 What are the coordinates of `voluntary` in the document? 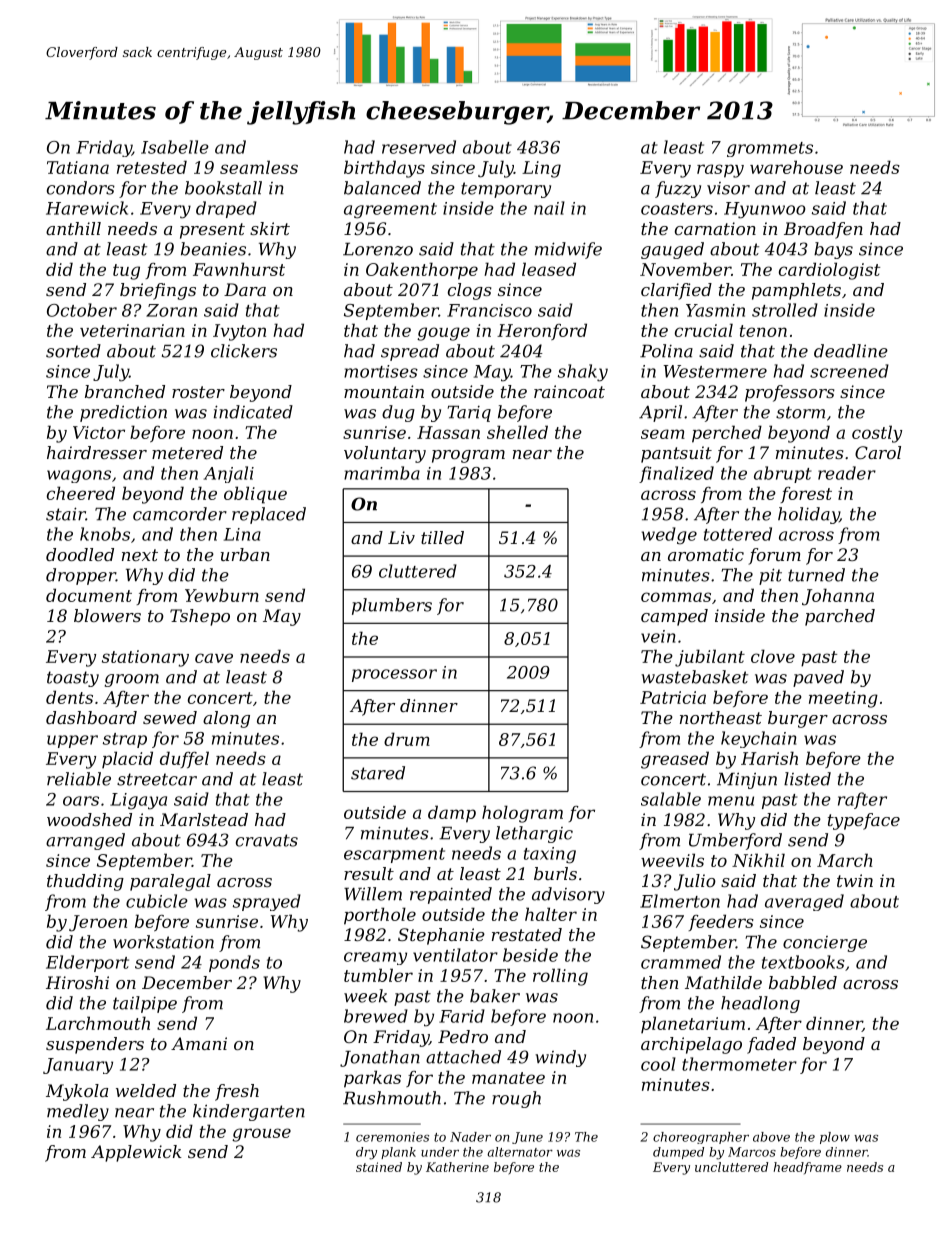 It's located at (385, 454).
